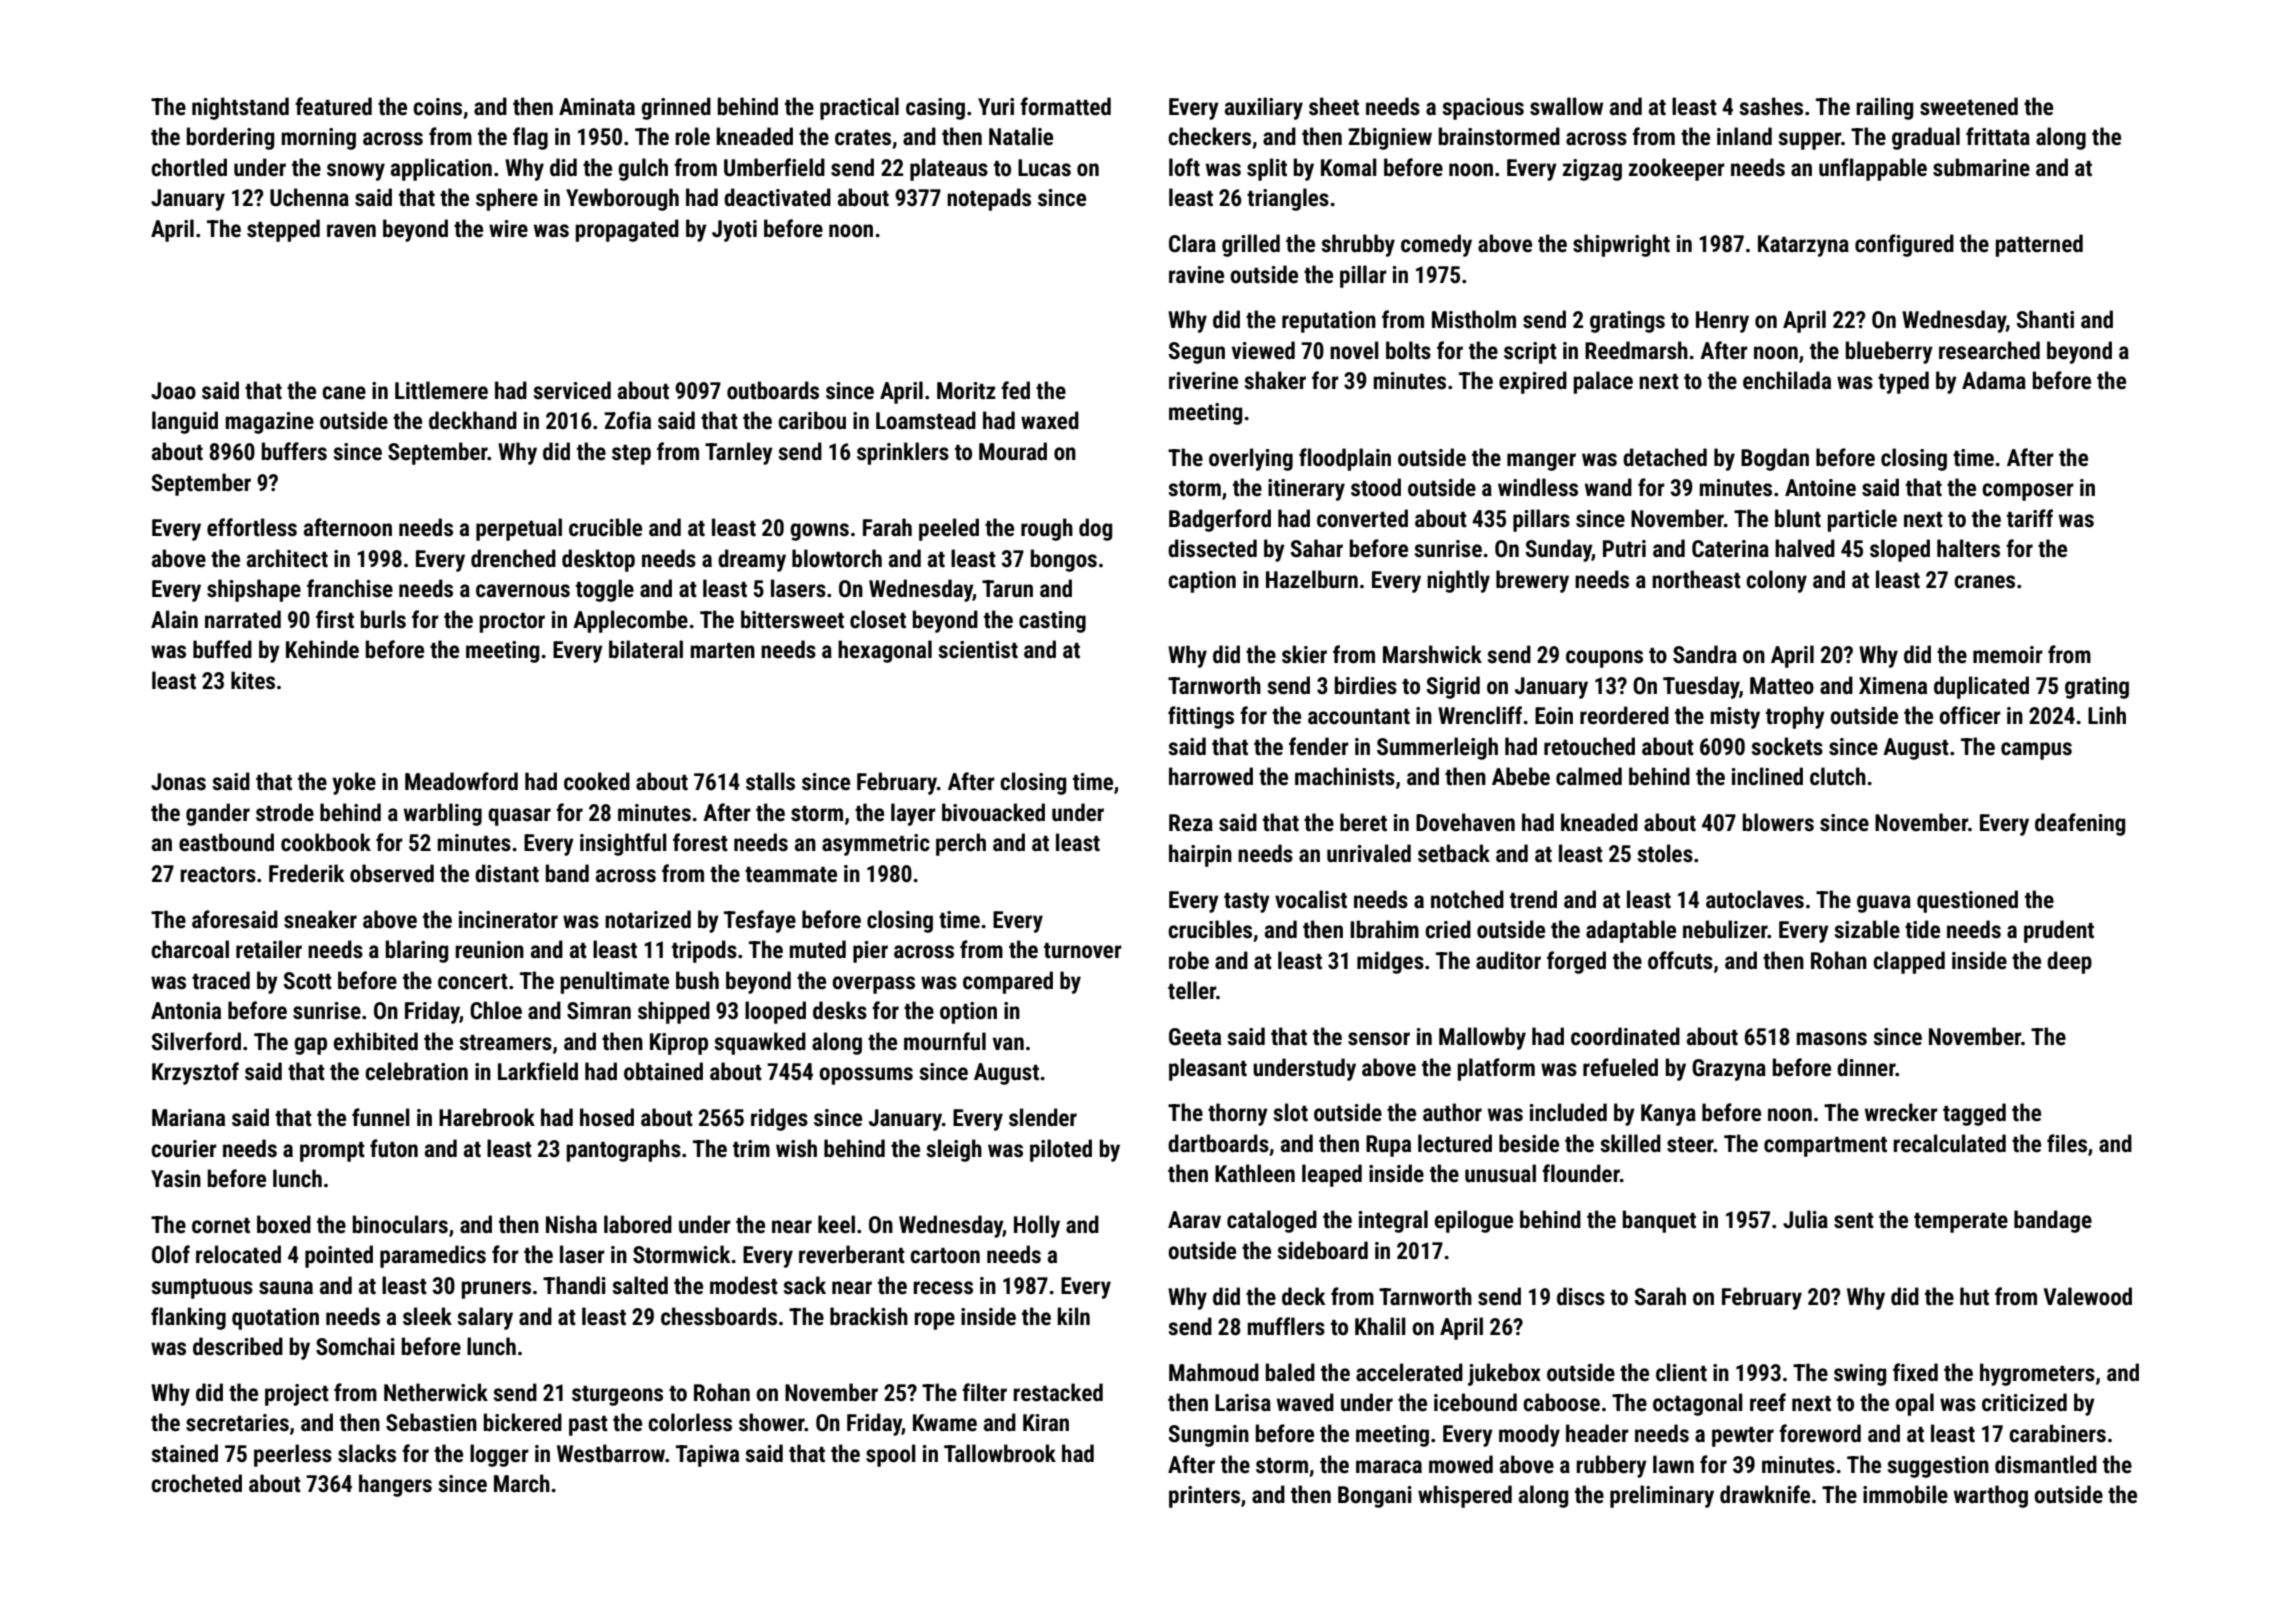  What do you see at coordinates (597, 107) in the image?
I see `Aminata` at bounding box center [597, 107].
